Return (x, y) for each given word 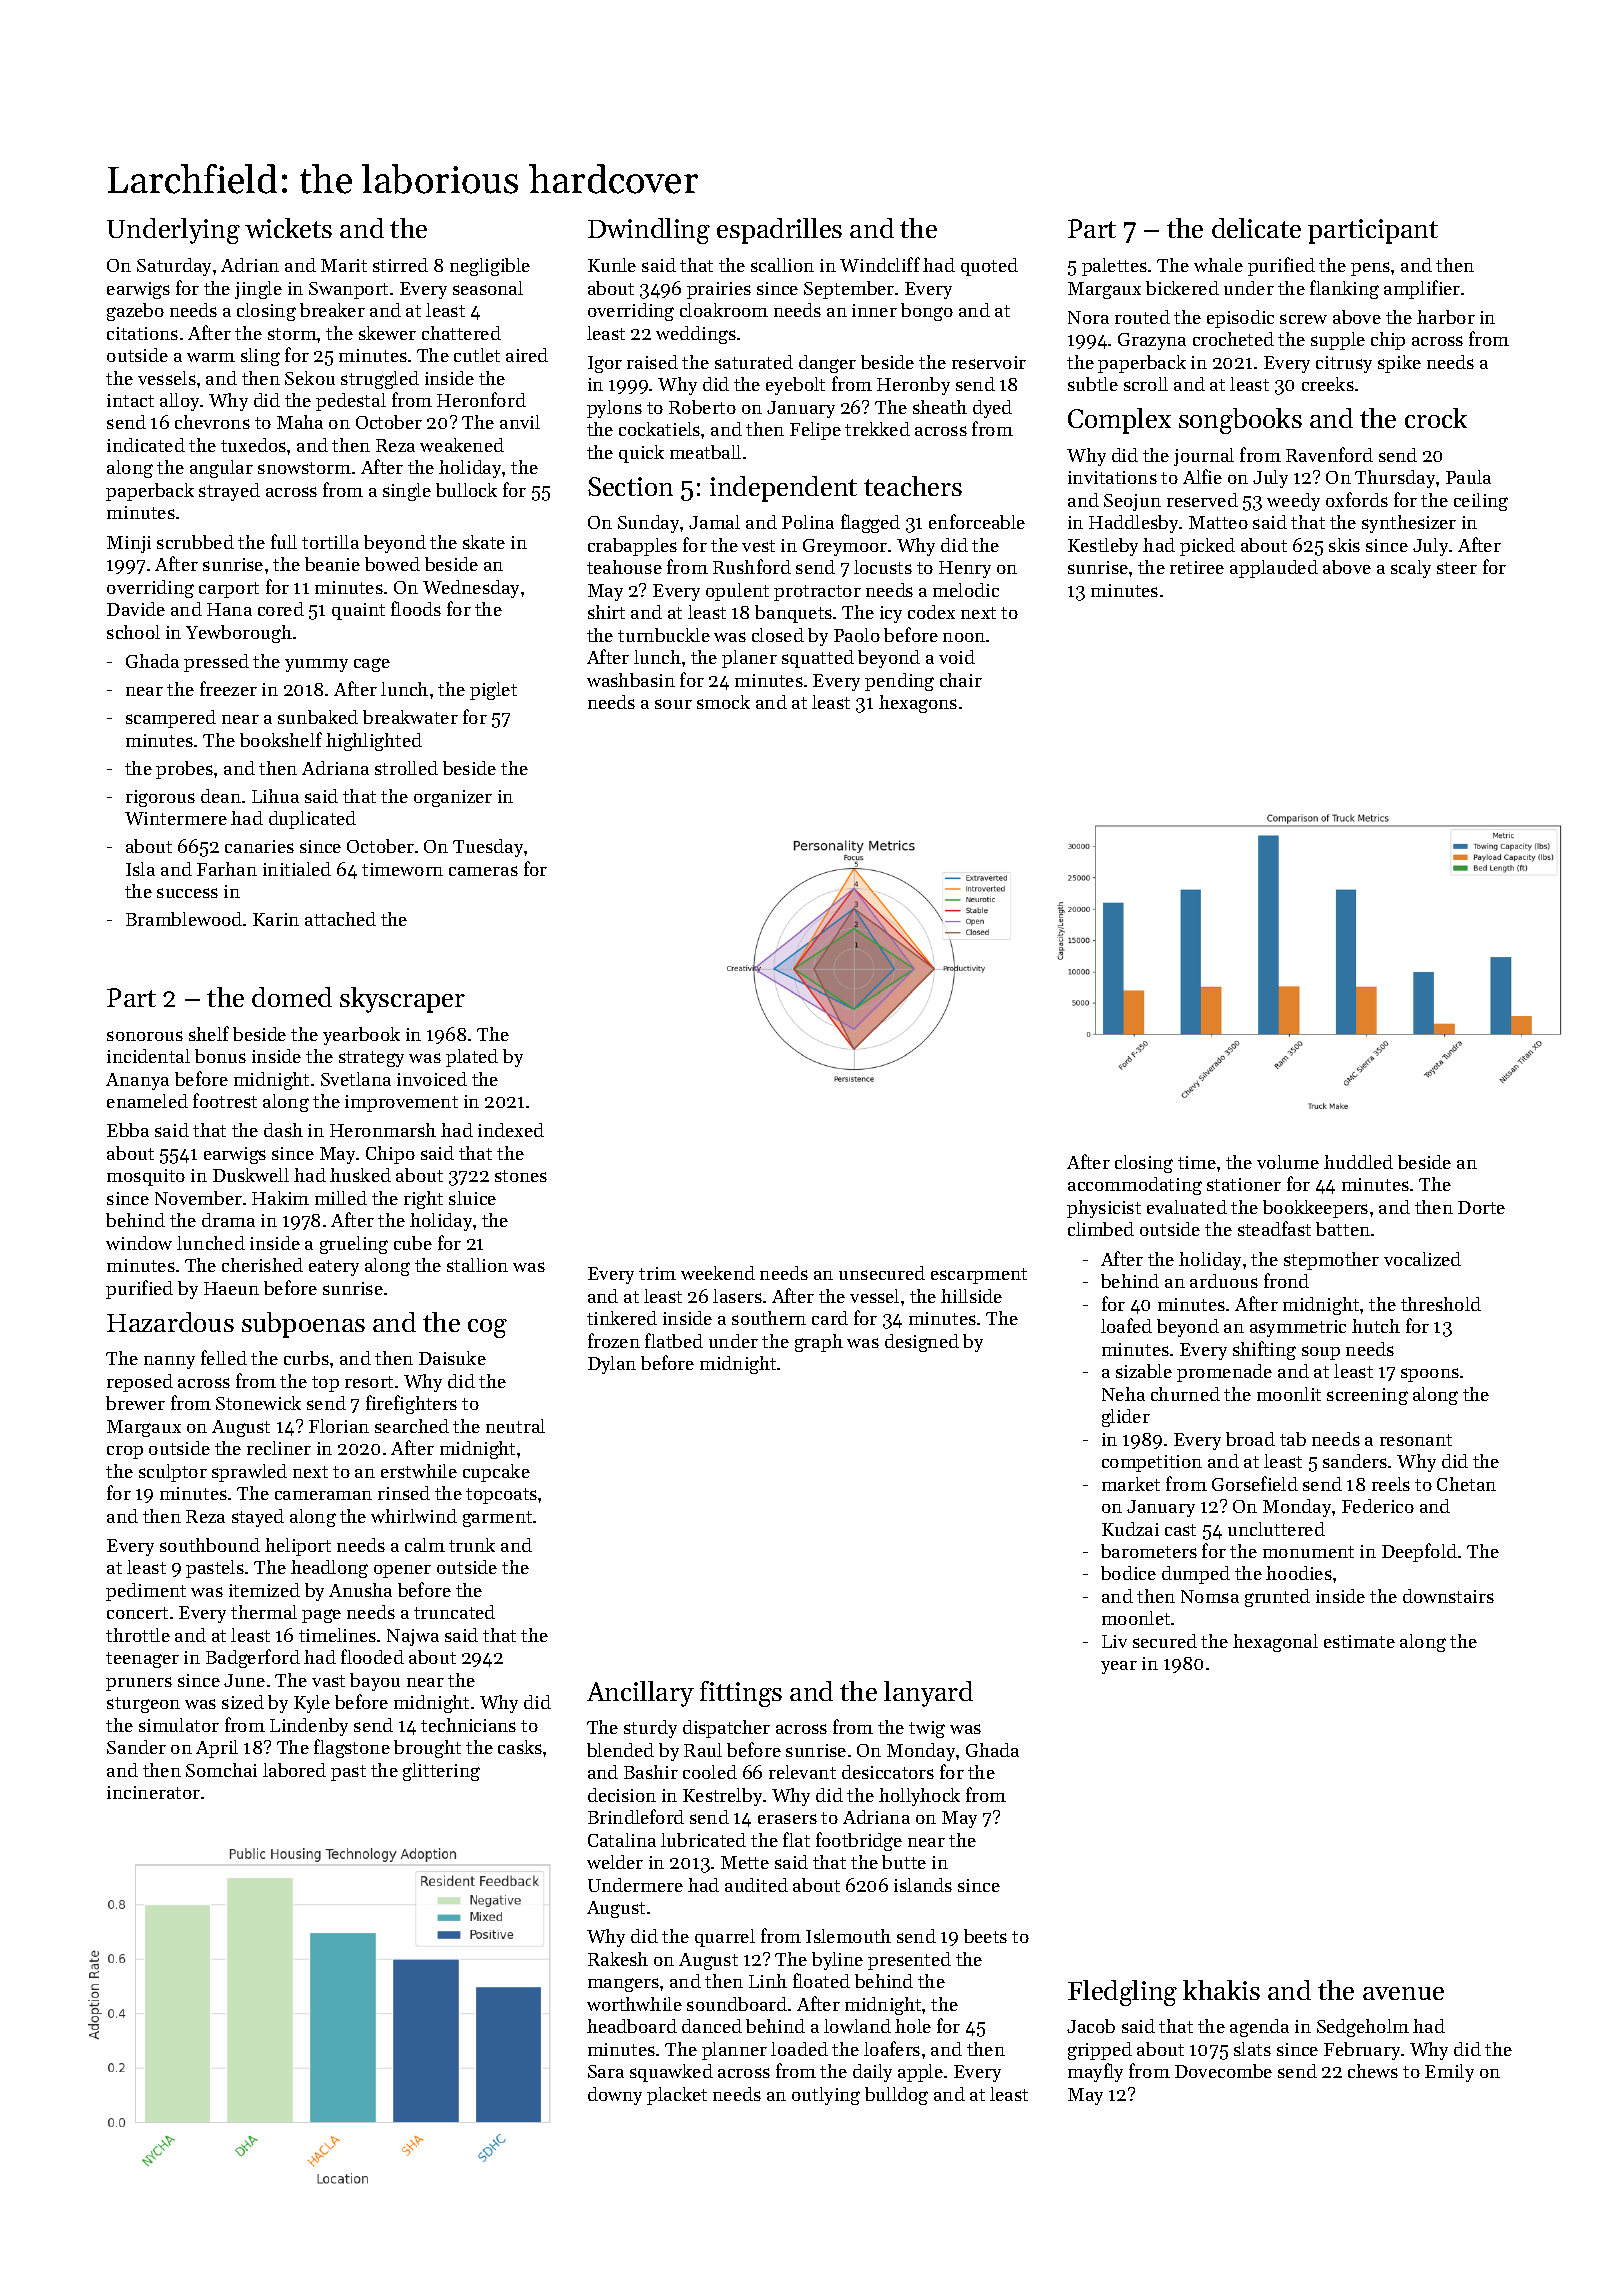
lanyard (928, 1694)
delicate (1256, 228)
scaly (1411, 569)
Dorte (1481, 1207)
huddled (1358, 1162)
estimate (1359, 1641)
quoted (989, 267)
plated (472, 1058)
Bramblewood (184, 919)
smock (723, 702)
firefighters (411, 1404)
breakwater (410, 717)
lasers (737, 1296)
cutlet (477, 355)
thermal (264, 1612)
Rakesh (618, 1959)
